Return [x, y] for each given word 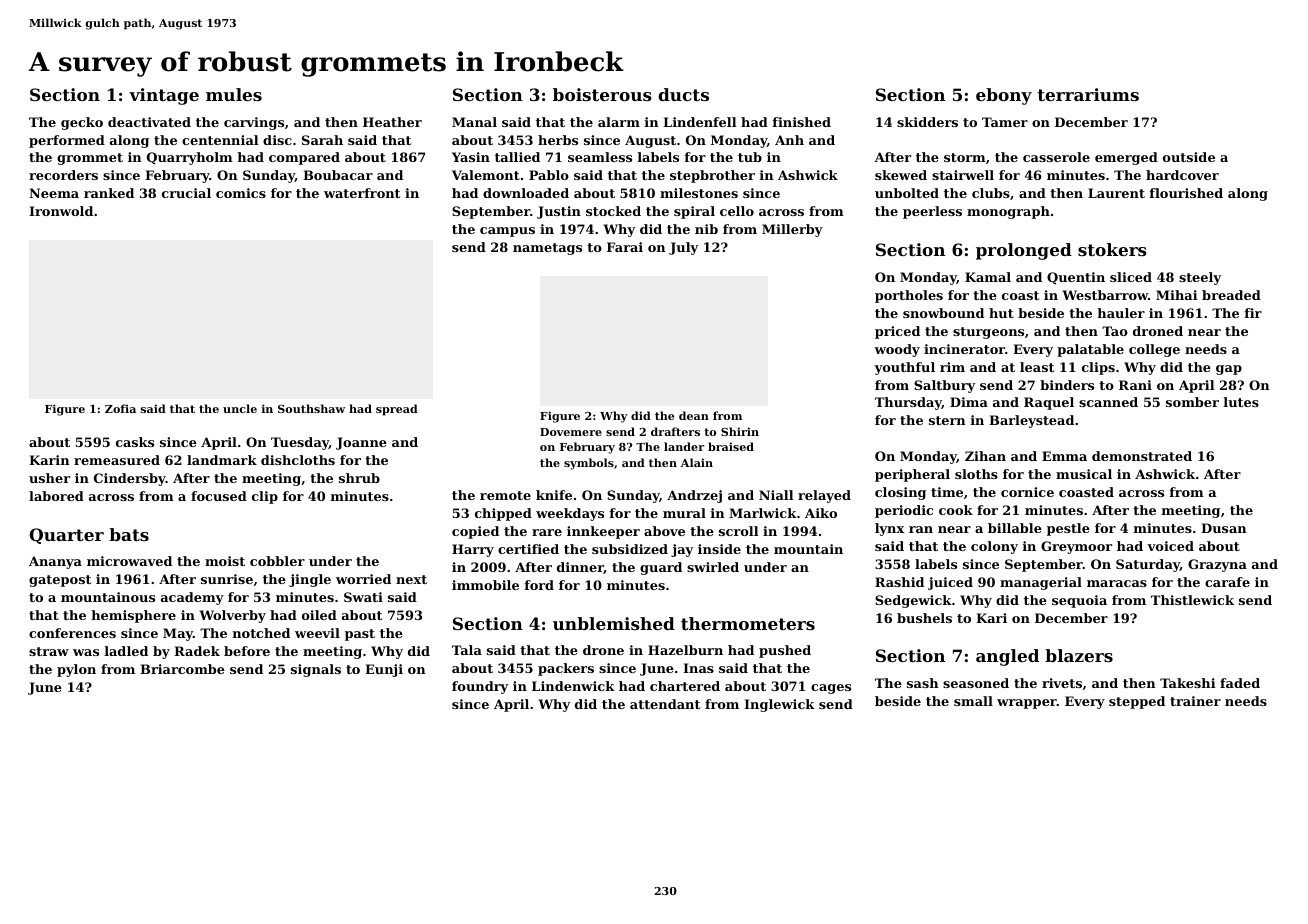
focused [219, 496]
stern [947, 420]
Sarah [322, 140]
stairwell [963, 175]
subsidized [630, 549]
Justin [559, 212]
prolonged [1024, 251]
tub [750, 157]
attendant [665, 704]
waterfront [362, 193]
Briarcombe [182, 669]
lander [684, 446]
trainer [1195, 701]
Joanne [361, 443]
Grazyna [1217, 565]
